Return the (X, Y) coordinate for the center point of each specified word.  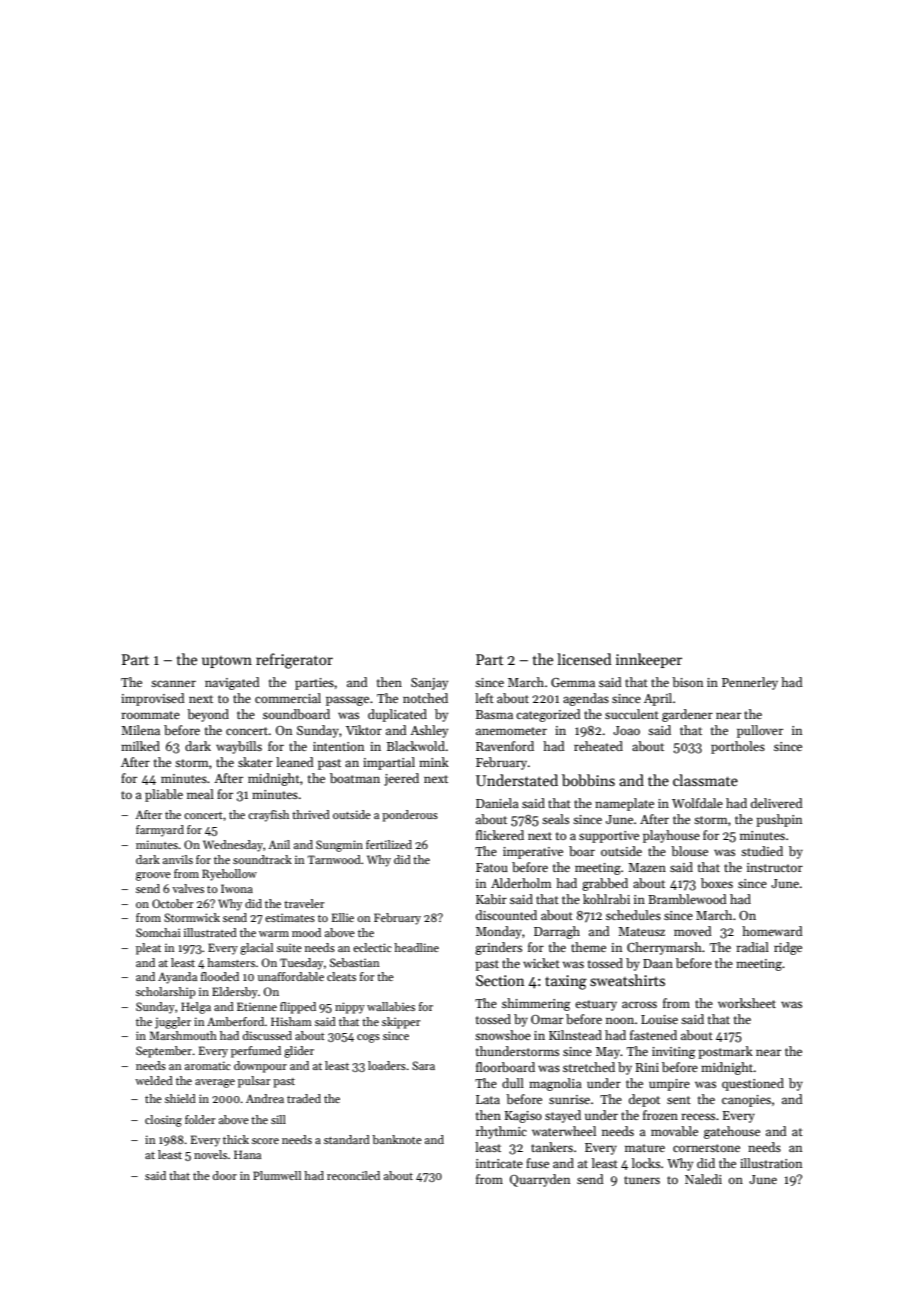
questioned (753, 1084)
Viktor (364, 730)
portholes (738, 747)
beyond (208, 715)
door (225, 1175)
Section (500, 980)
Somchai (158, 932)
